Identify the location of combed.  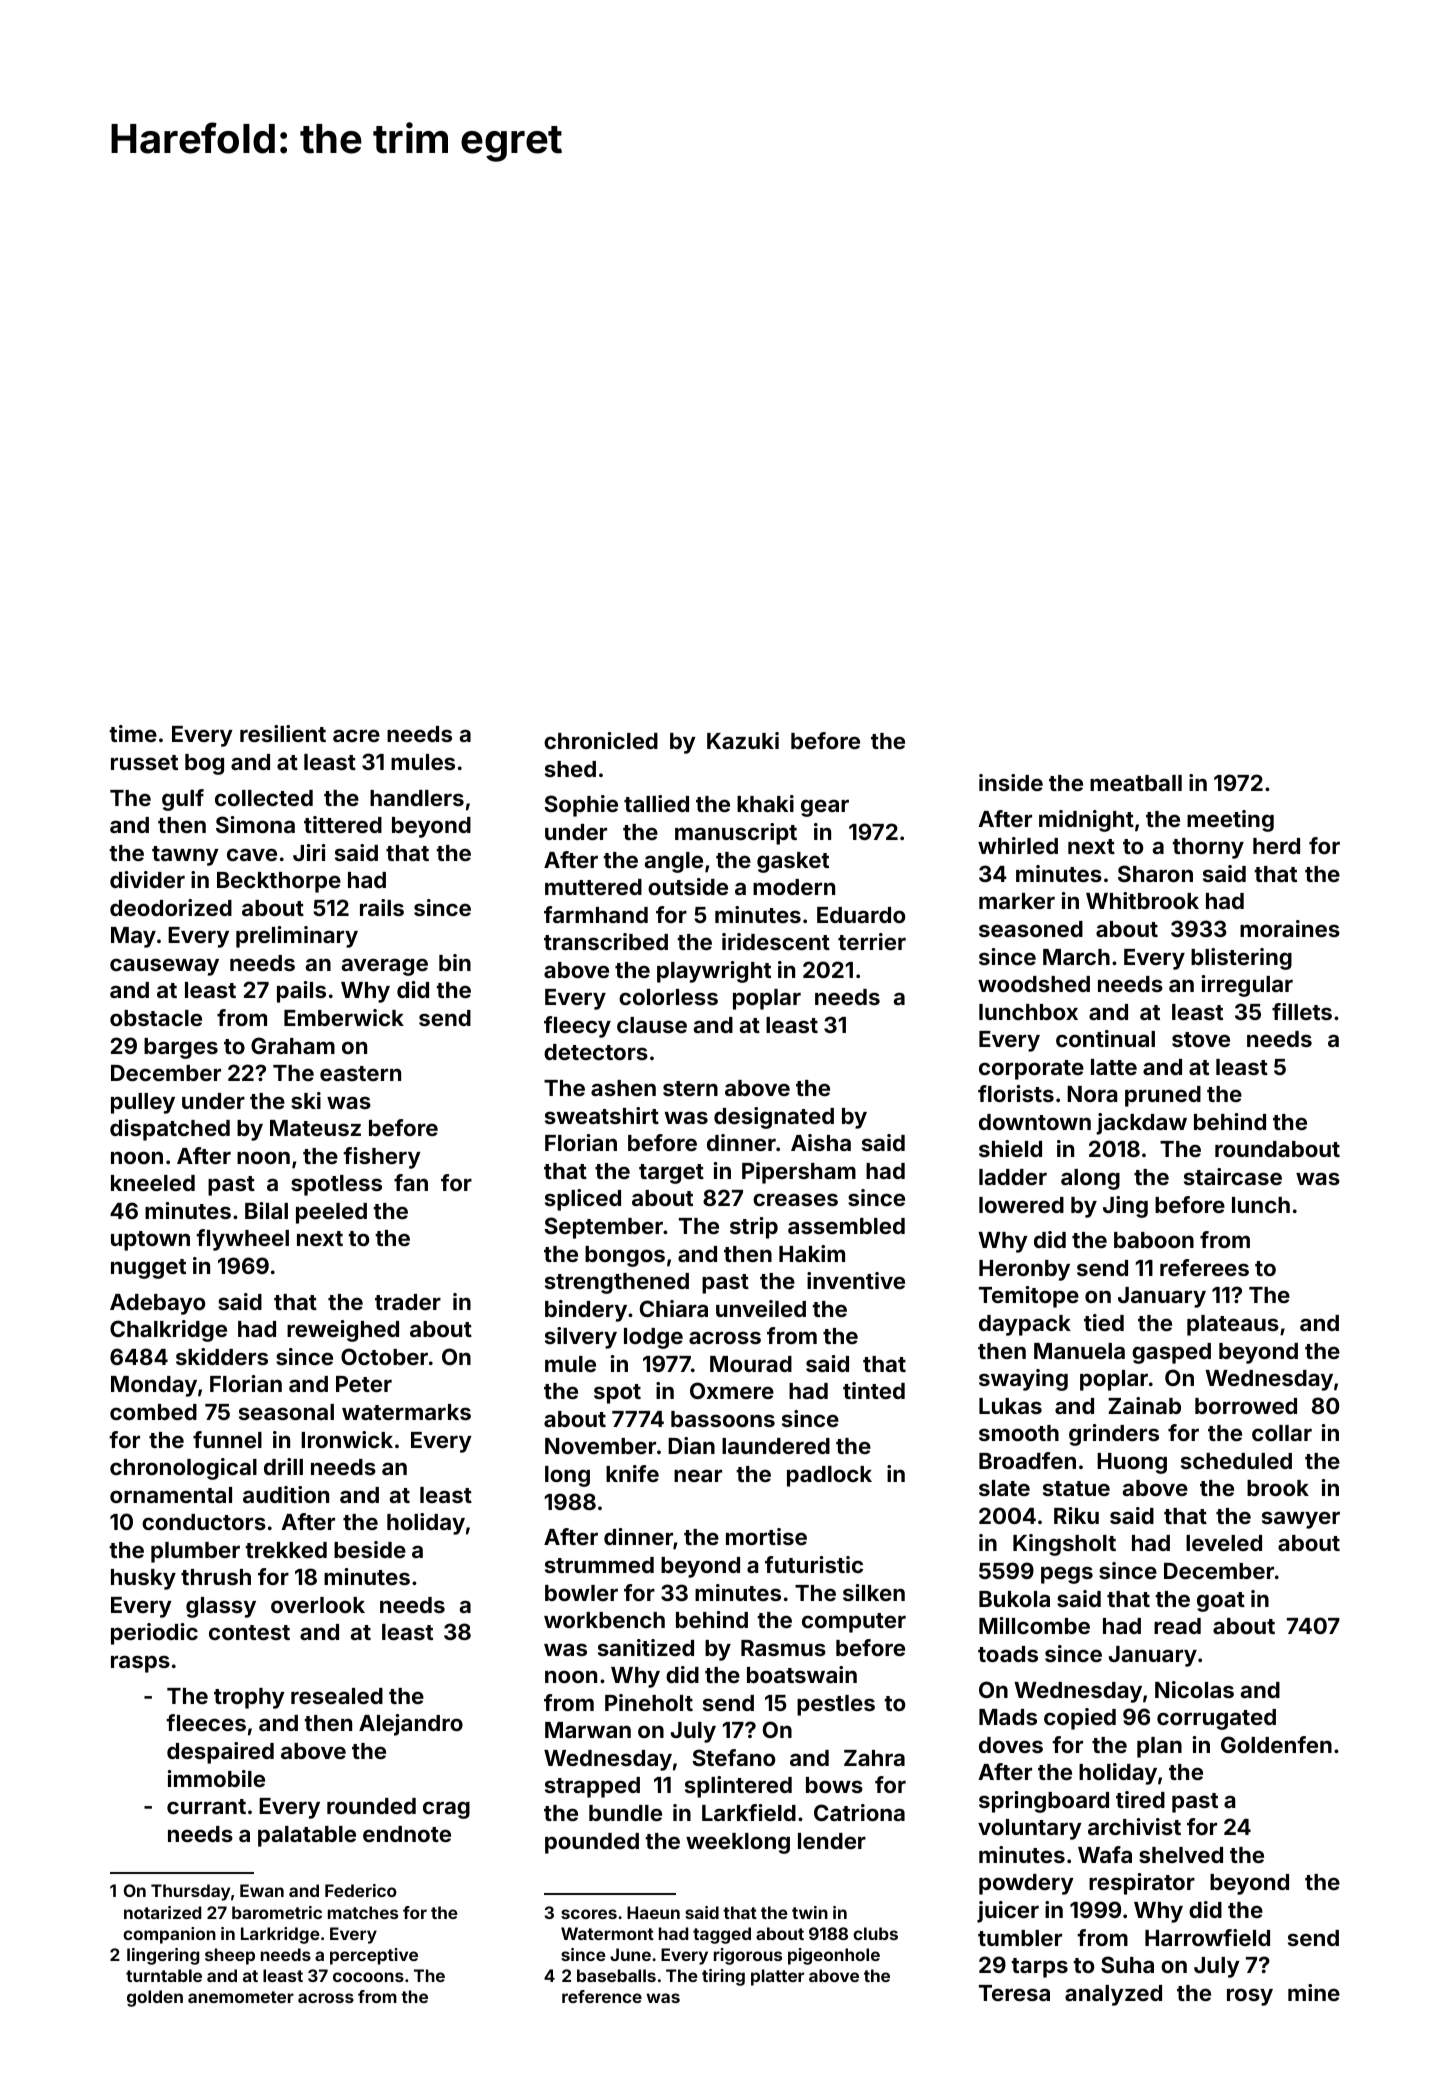
(153, 1412).
